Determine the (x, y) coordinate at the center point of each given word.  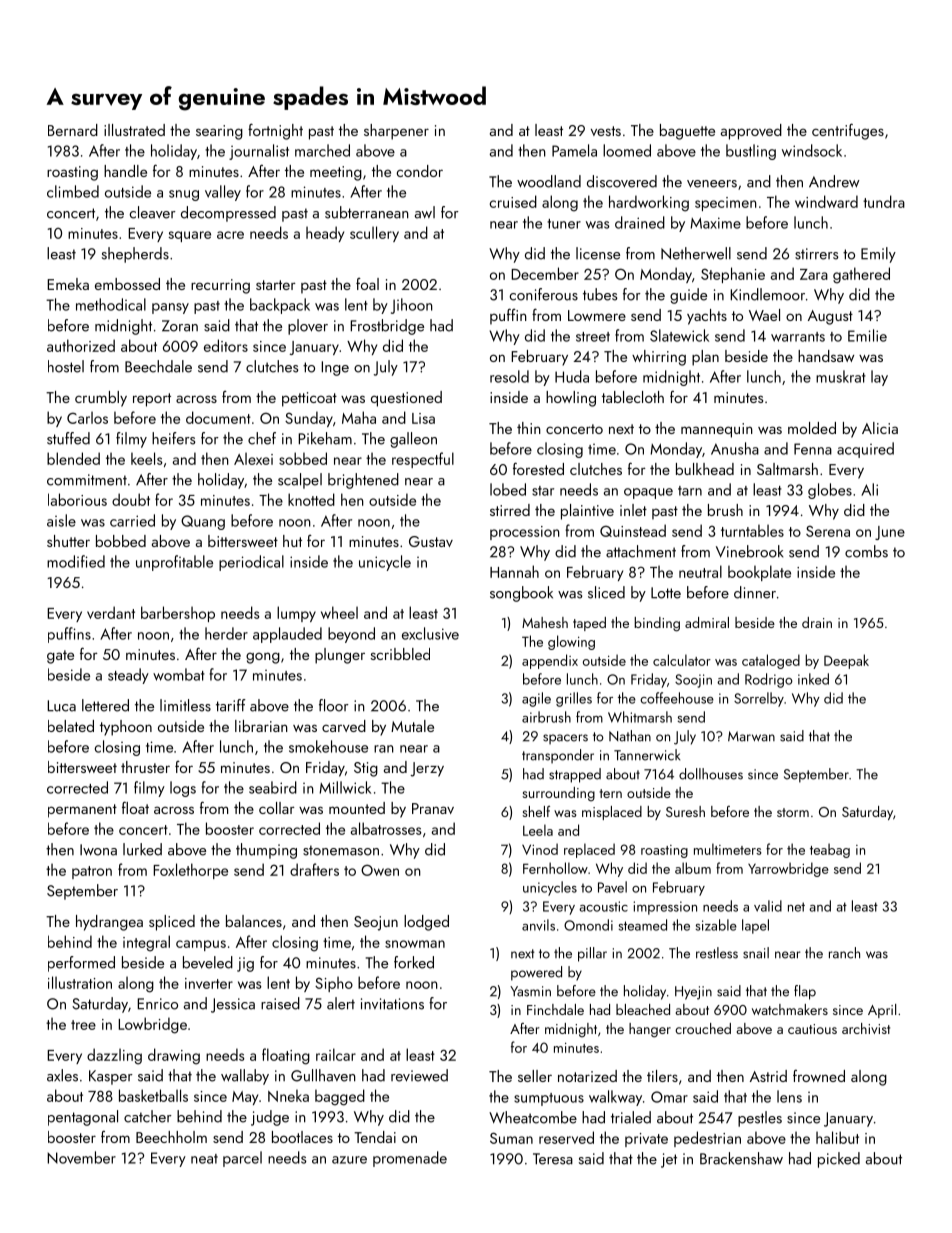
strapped (575, 775)
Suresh (685, 811)
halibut (837, 1137)
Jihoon (412, 306)
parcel (242, 1159)
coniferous (544, 294)
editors (226, 345)
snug (184, 195)
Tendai (375, 1137)
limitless (185, 705)
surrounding (558, 794)
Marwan (751, 736)
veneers (712, 184)
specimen (726, 204)
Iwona (98, 850)
